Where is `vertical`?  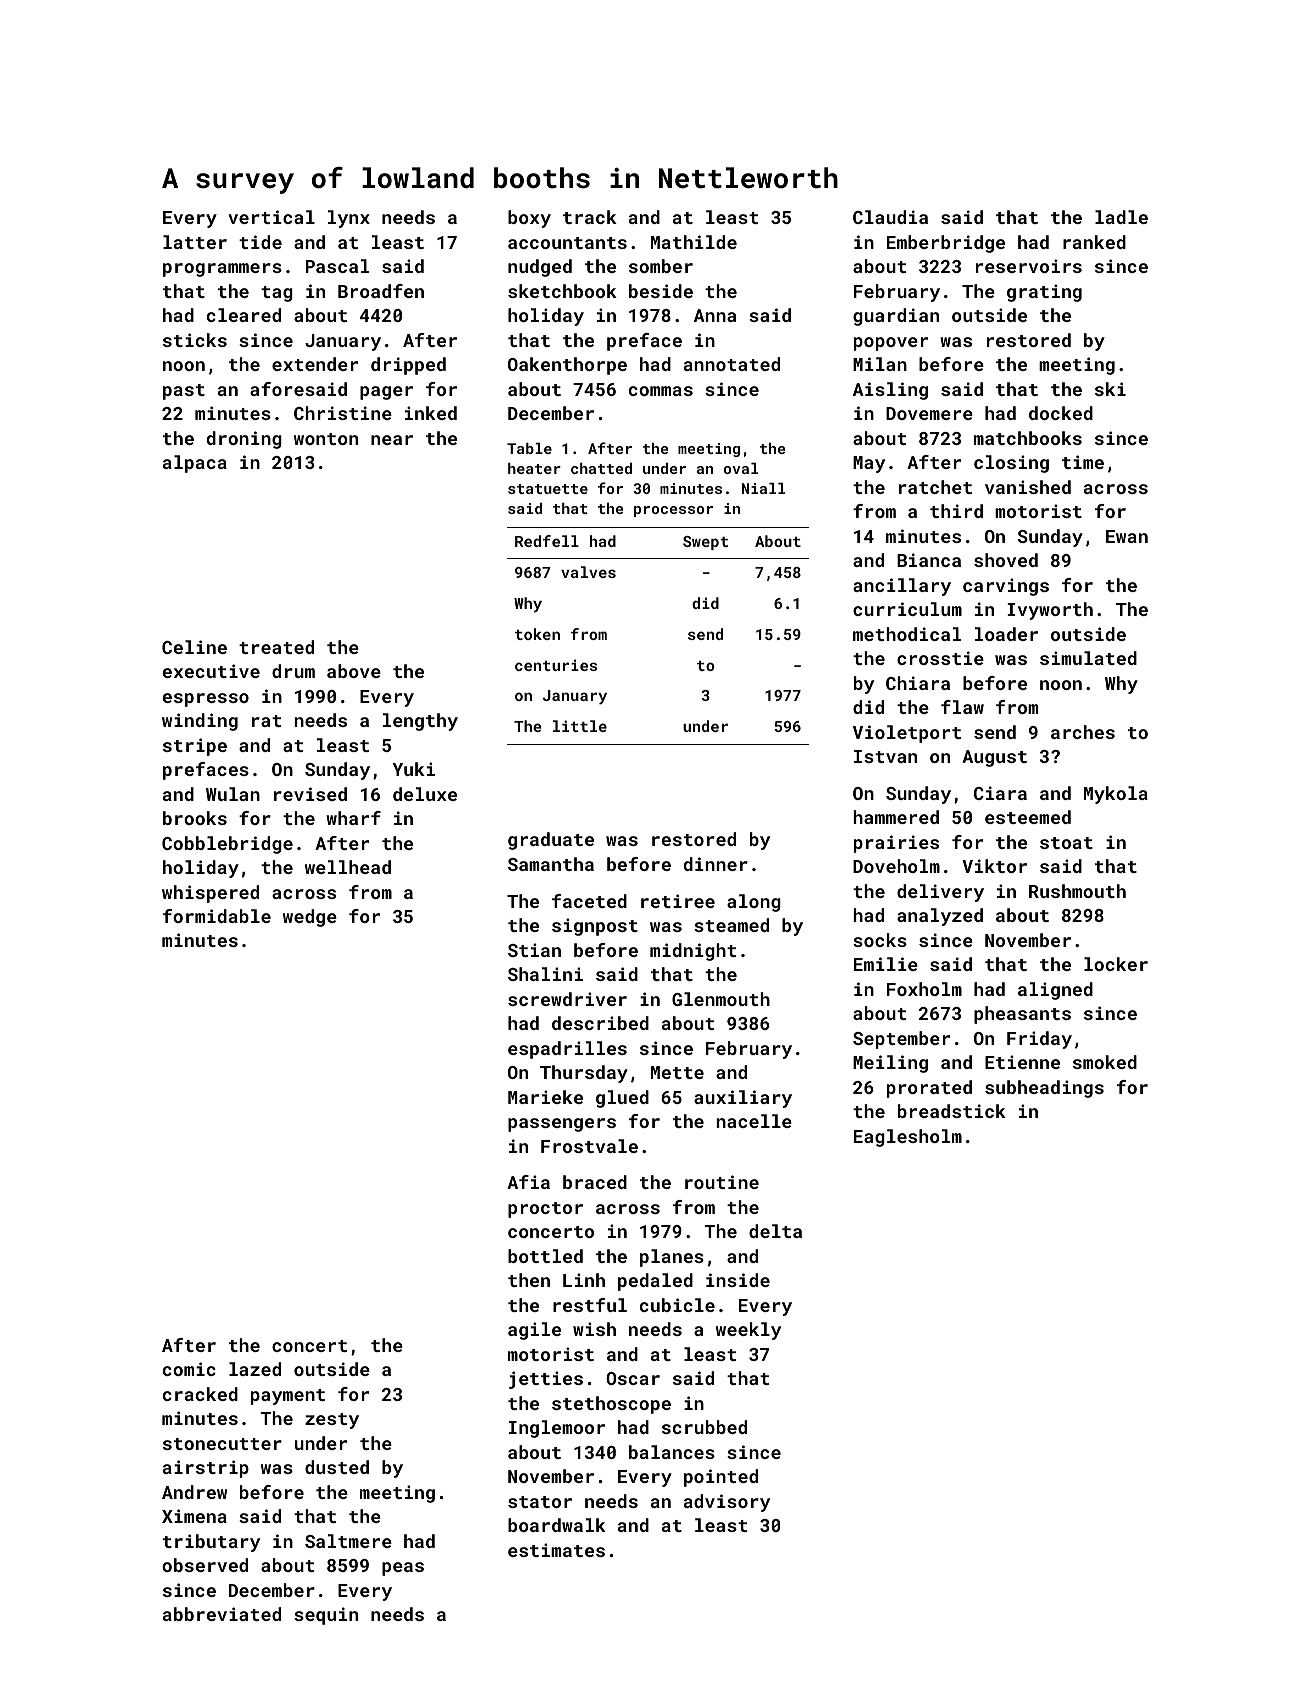
vertical is located at coordinates (271, 217).
